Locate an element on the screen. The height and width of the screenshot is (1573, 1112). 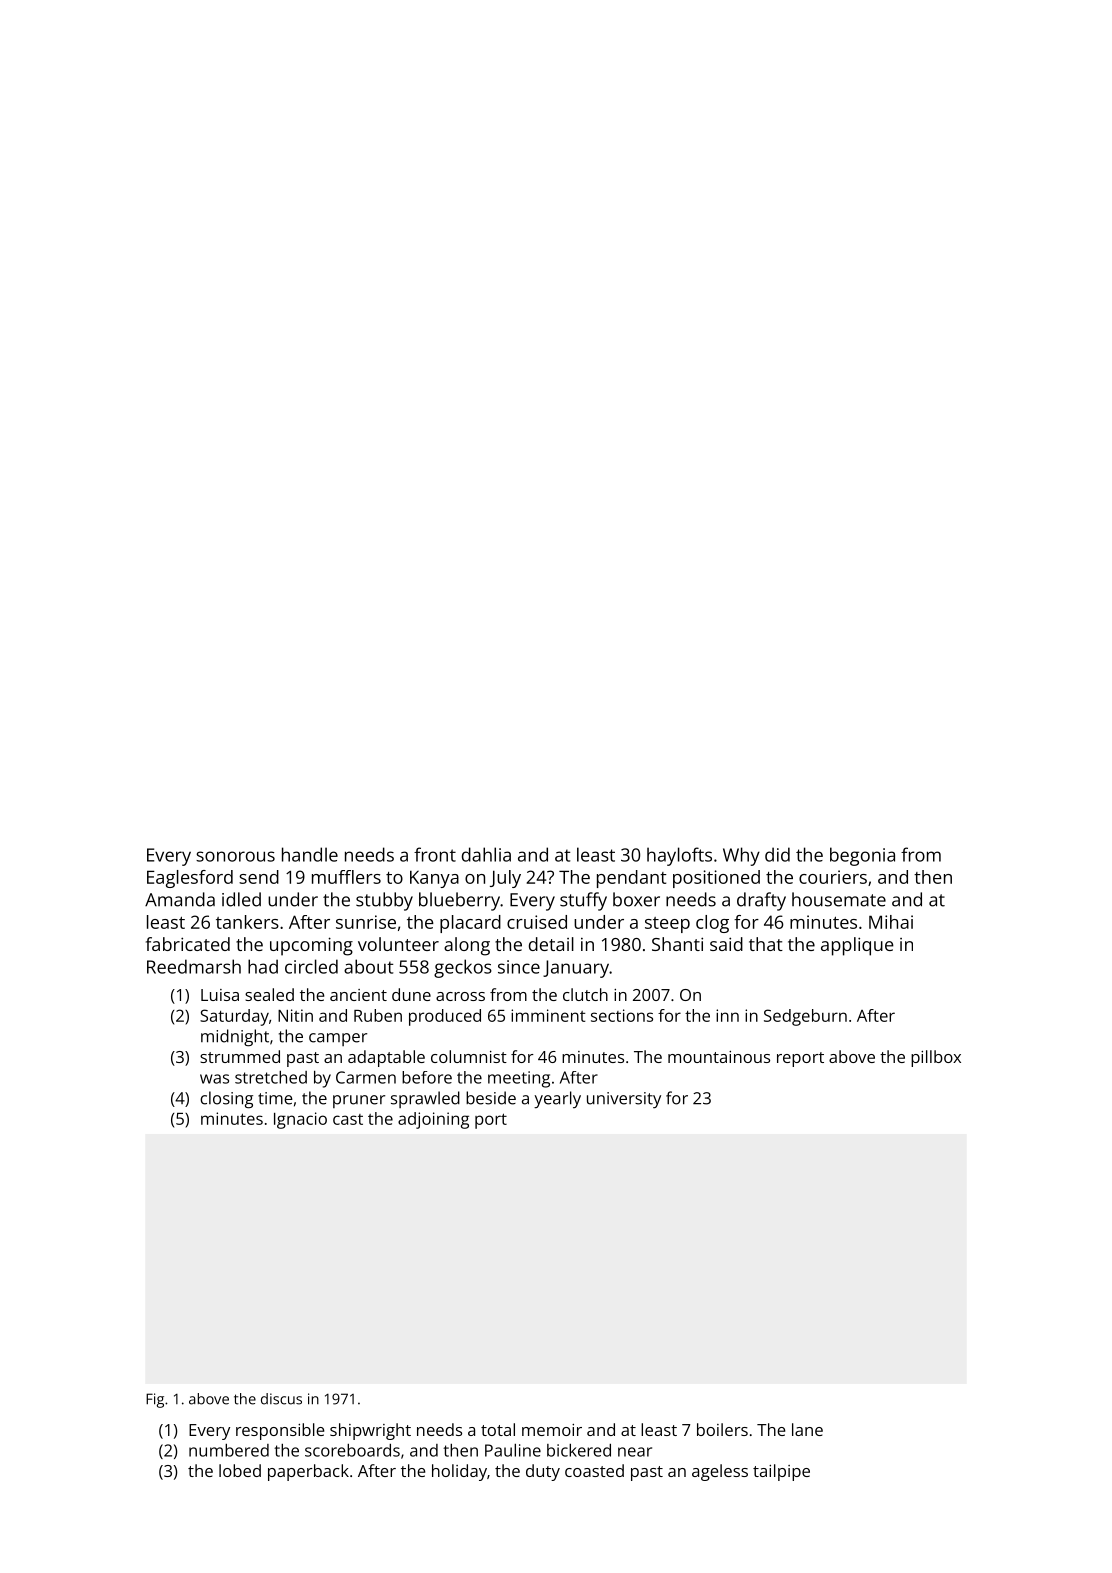
haylofts is located at coordinates (679, 856).
